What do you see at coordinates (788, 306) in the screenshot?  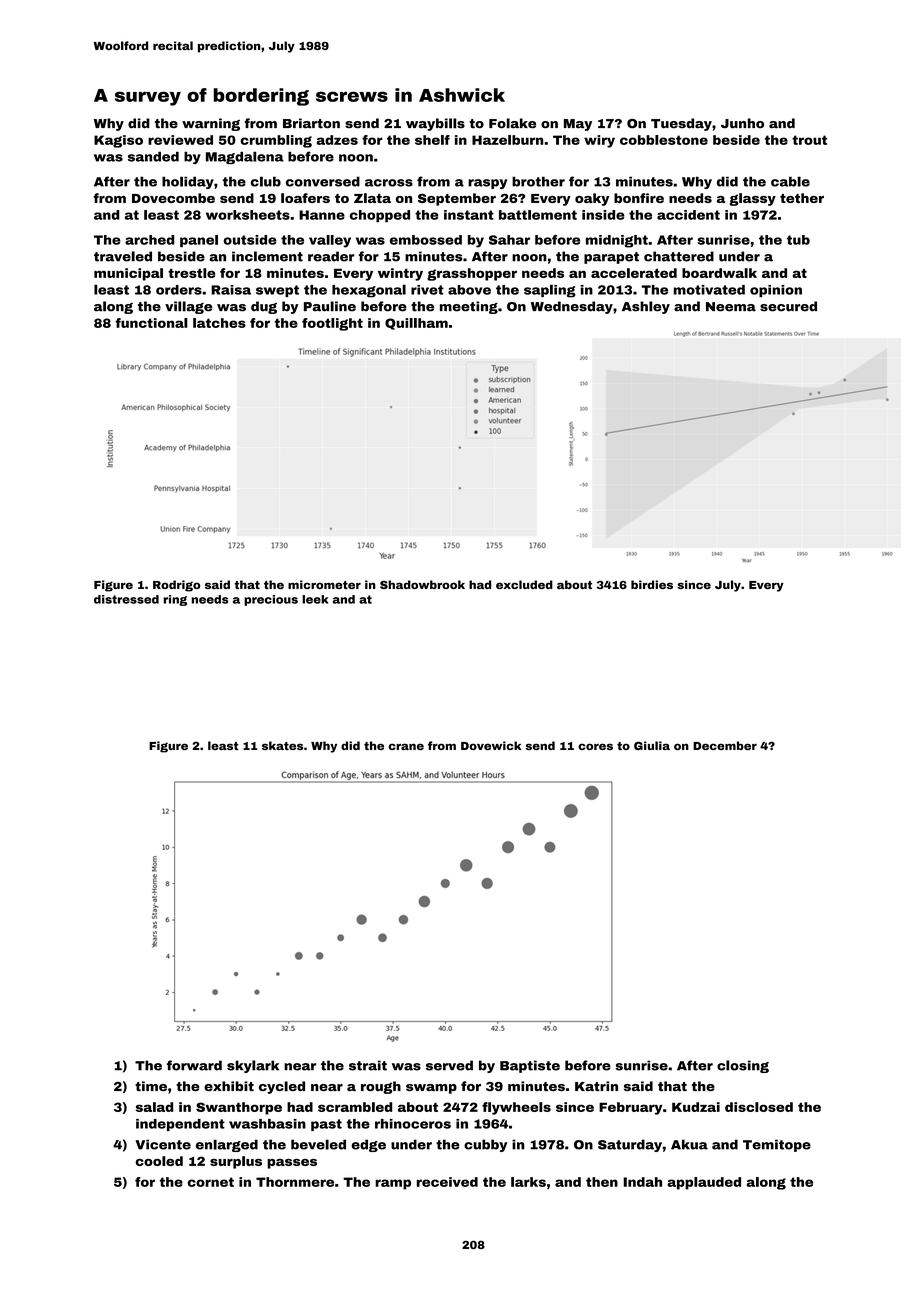 I see `secured` at bounding box center [788, 306].
